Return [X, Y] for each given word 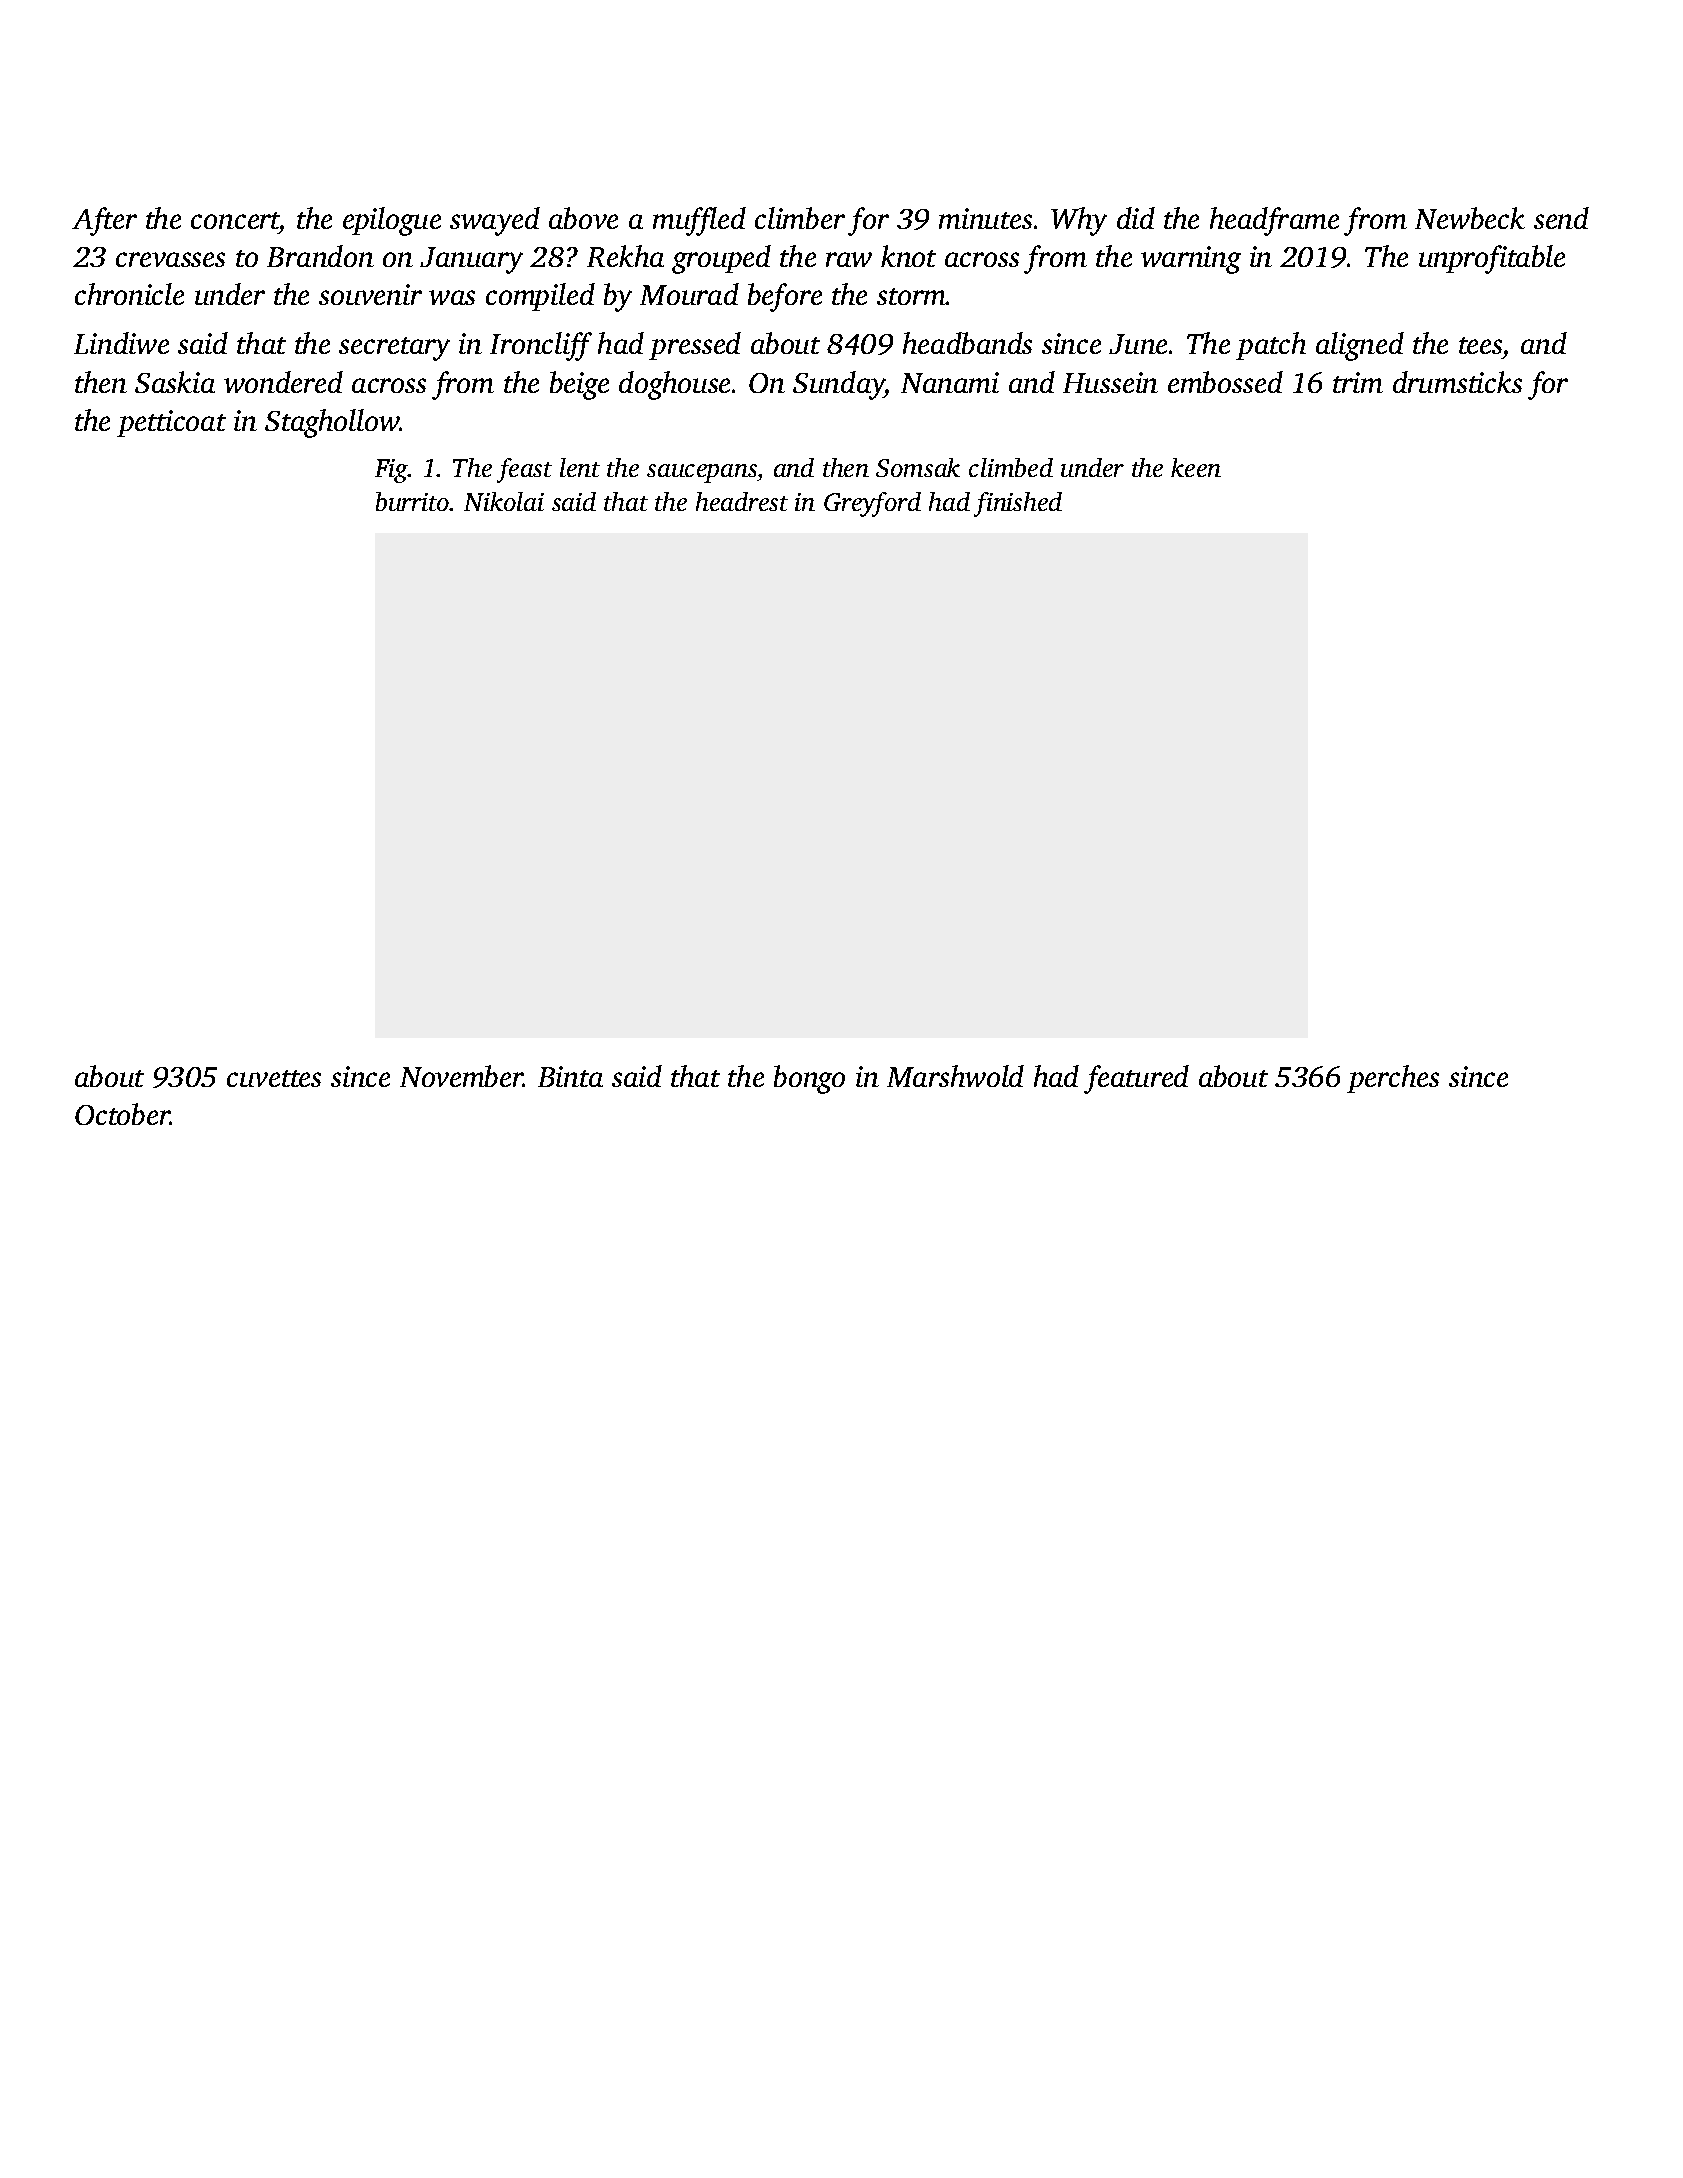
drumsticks [1457, 382]
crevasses [170, 259]
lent [580, 467]
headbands [967, 343]
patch [1271, 346]
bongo [809, 1079]
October [122, 1114]
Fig [391, 471]
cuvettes [274, 1078]
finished [1018, 504]
